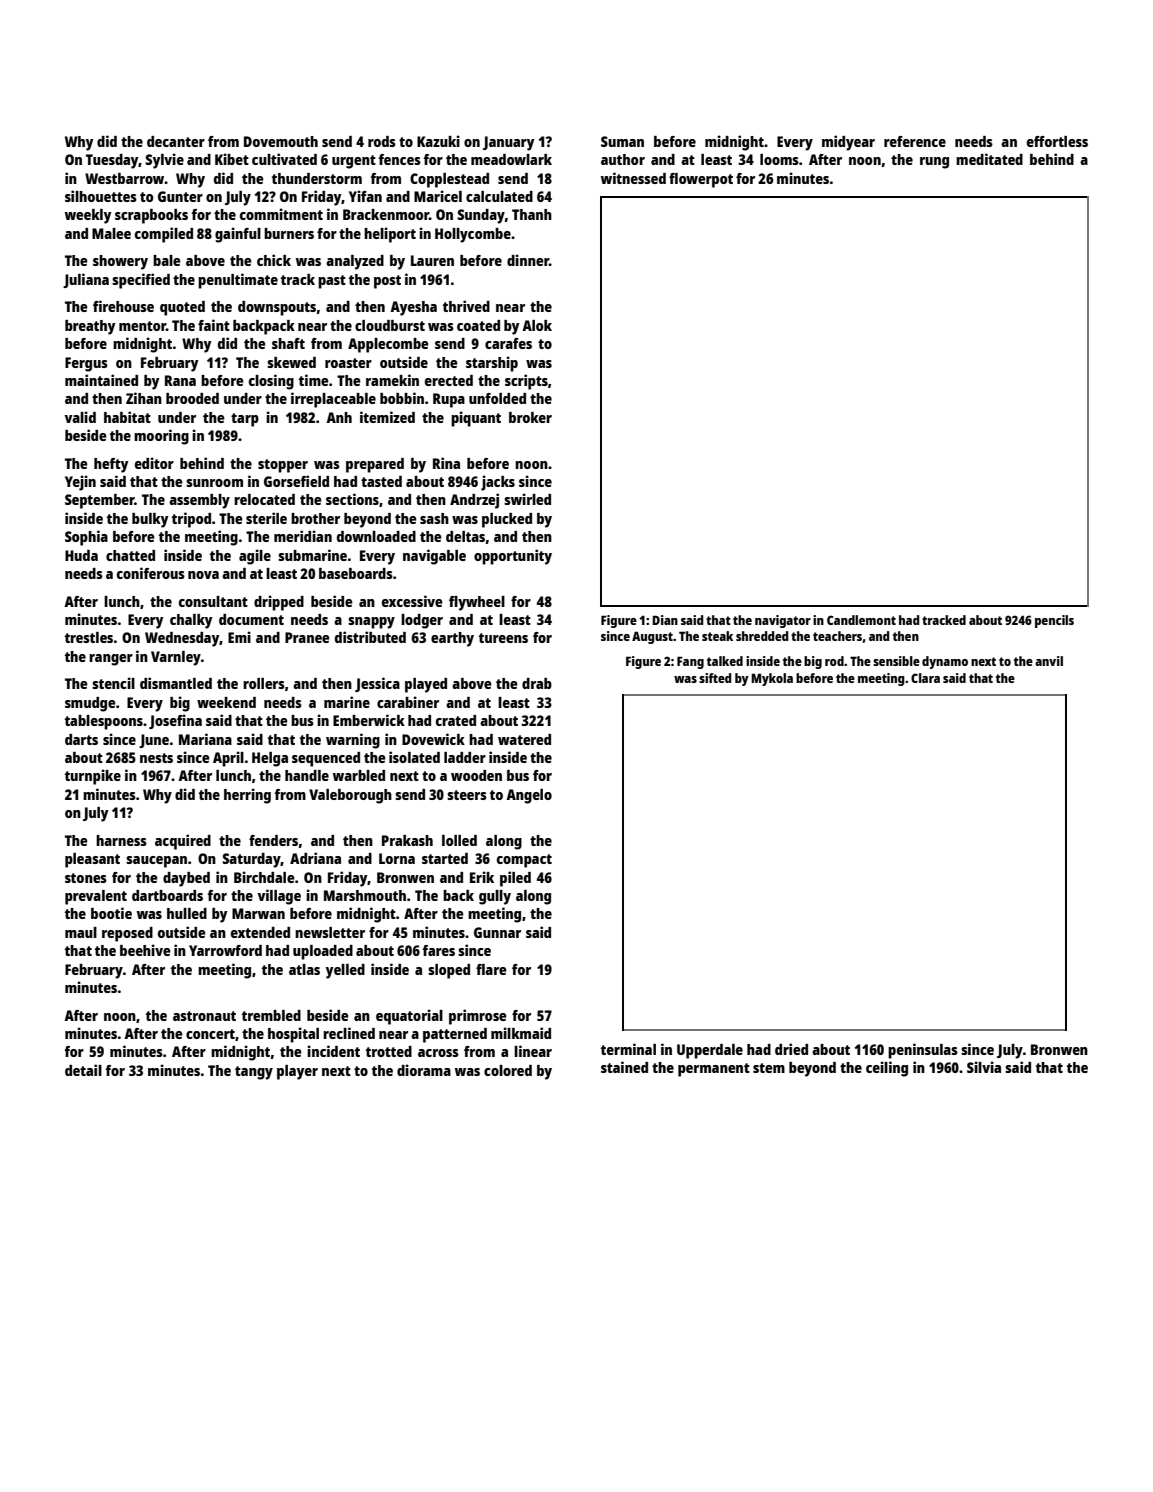 This page has height=1492, width=1153. What do you see at coordinates (1057, 141) in the page?
I see `effortless` at bounding box center [1057, 141].
